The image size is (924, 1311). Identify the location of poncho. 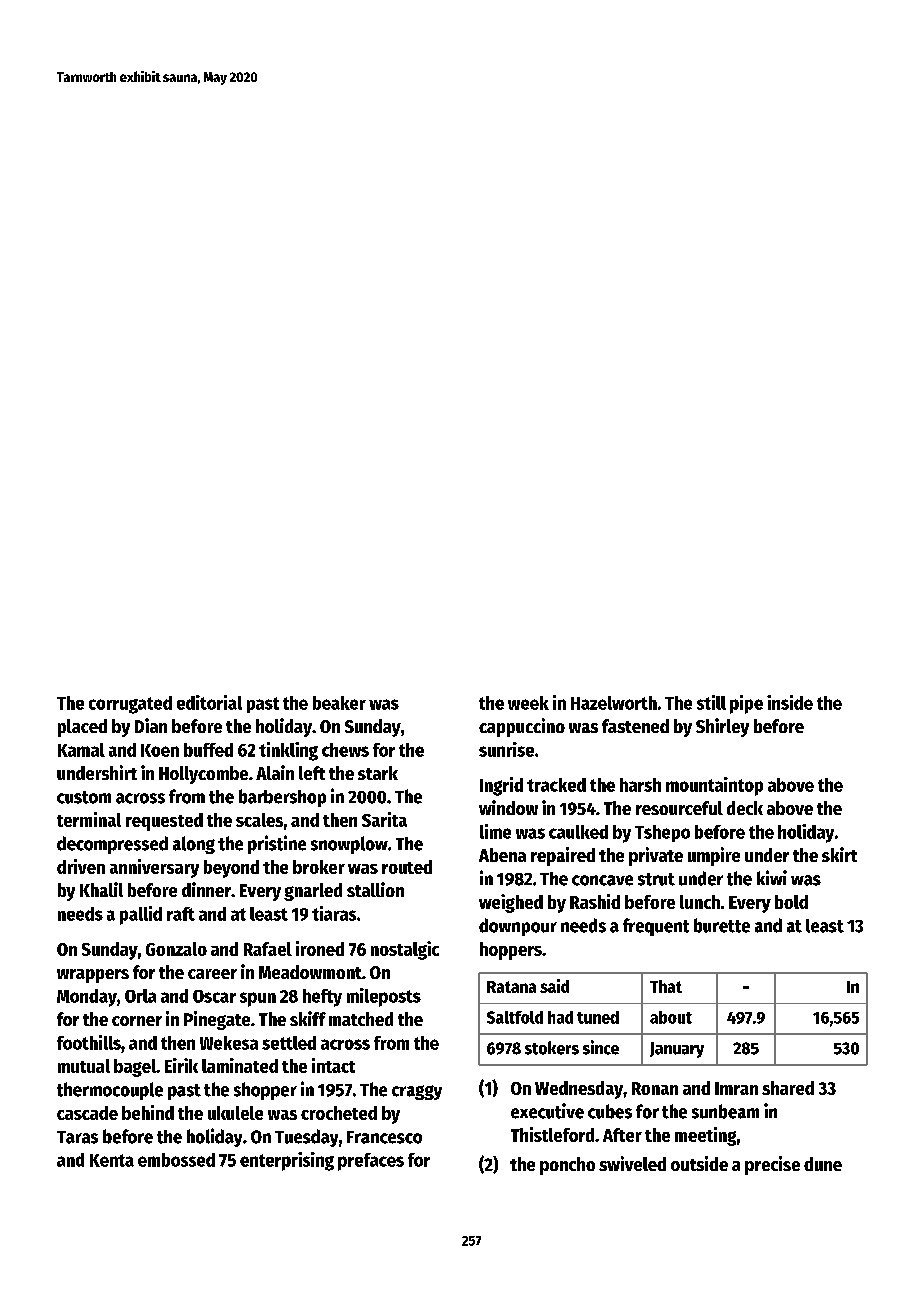
(567, 1166).
